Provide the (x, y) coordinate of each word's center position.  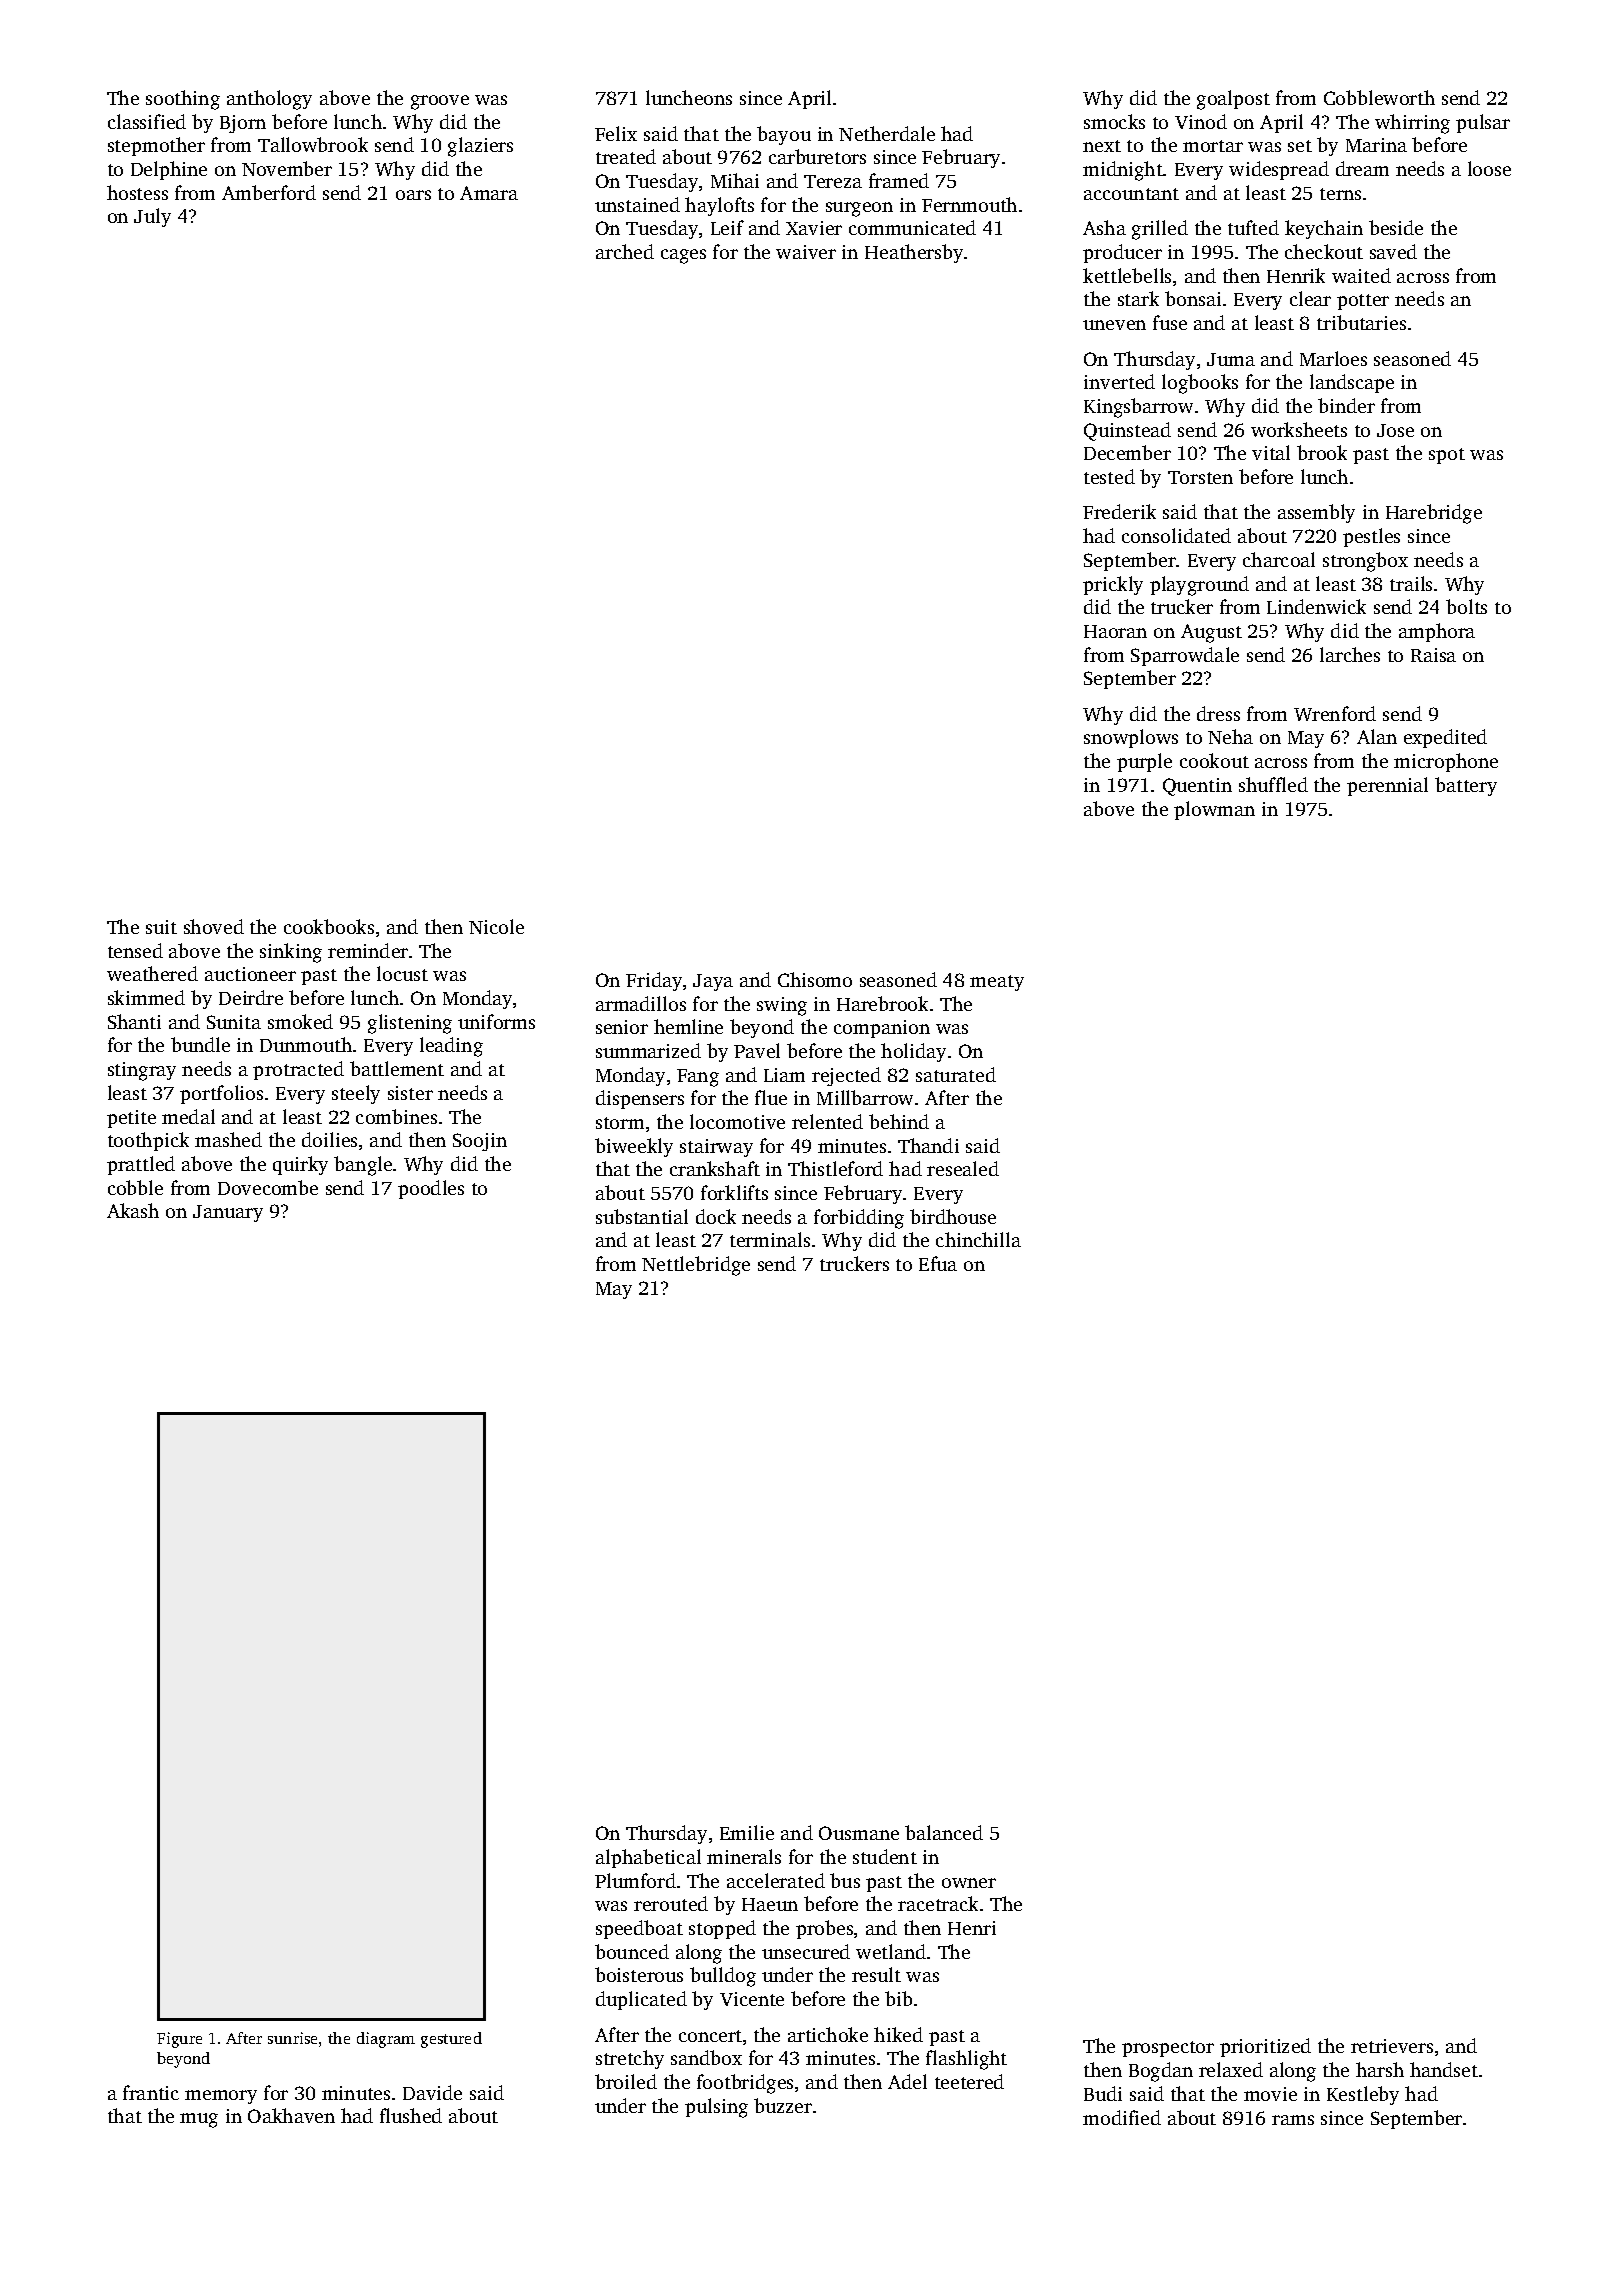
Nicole (496, 926)
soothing (183, 100)
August (1211, 633)
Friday (654, 981)
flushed (411, 2115)
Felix (616, 133)
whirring (1412, 124)
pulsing (716, 2108)
